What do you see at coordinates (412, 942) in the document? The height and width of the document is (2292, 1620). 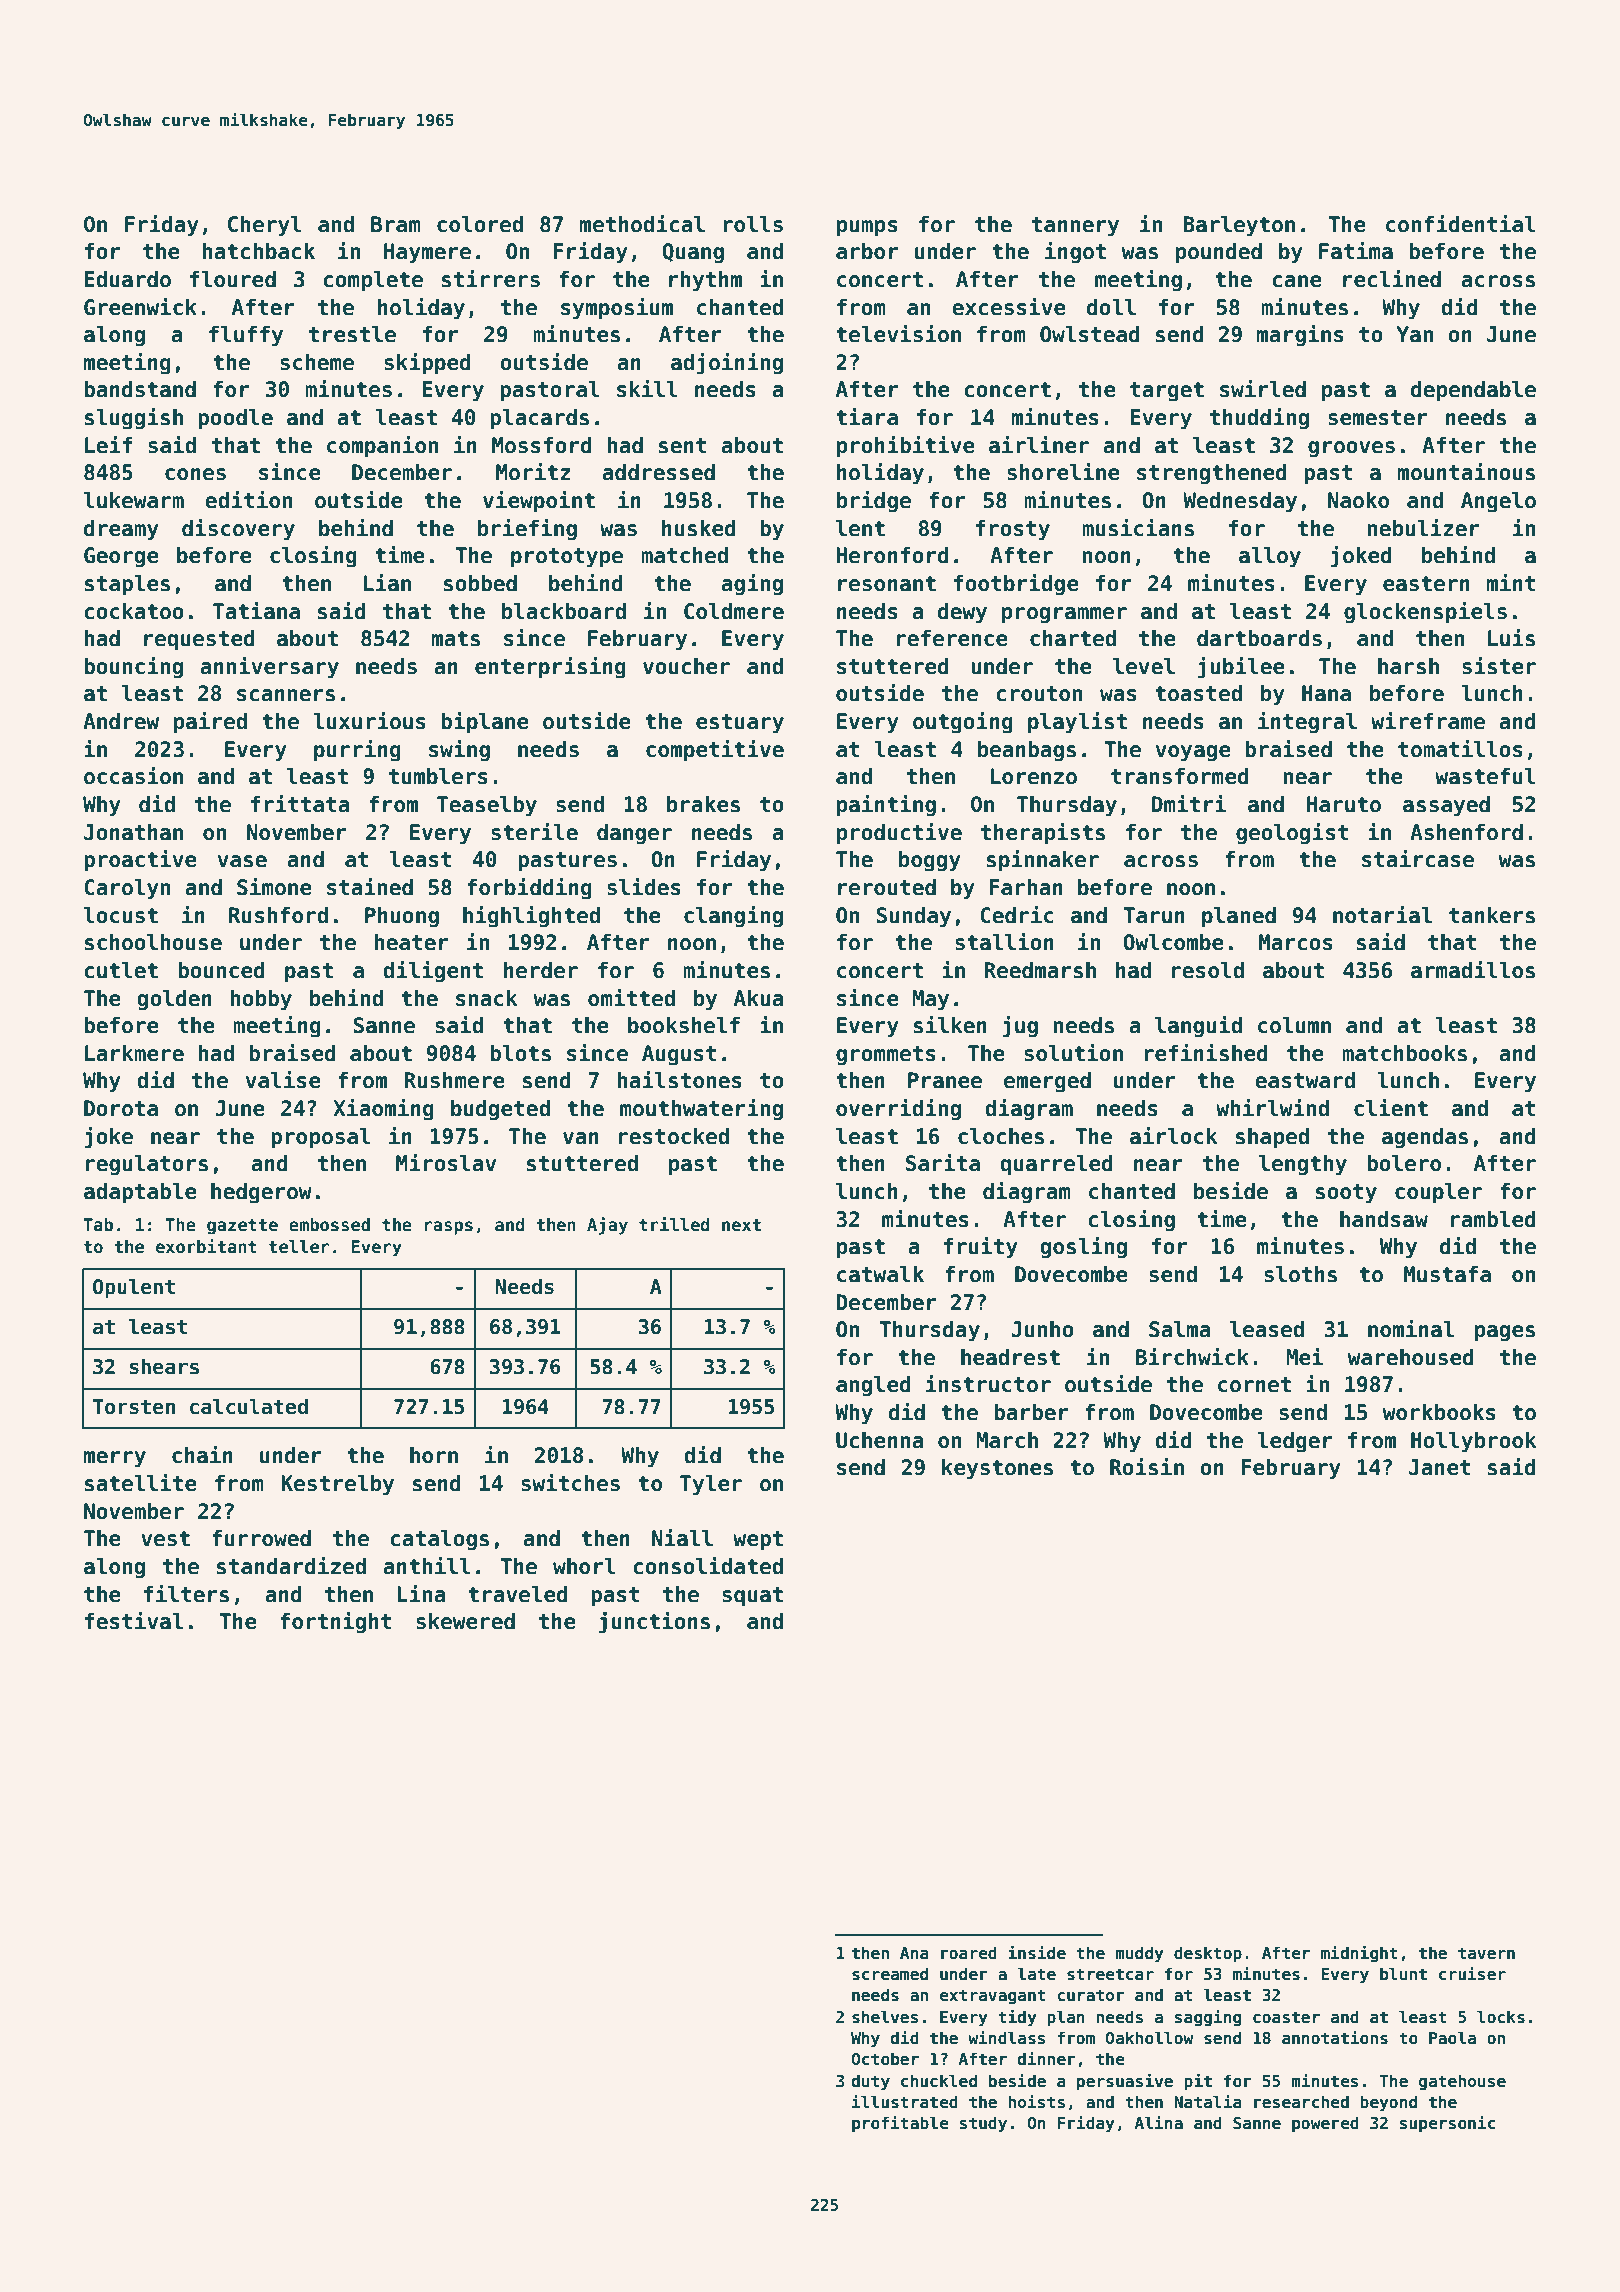 I see `heater` at bounding box center [412, 942].
